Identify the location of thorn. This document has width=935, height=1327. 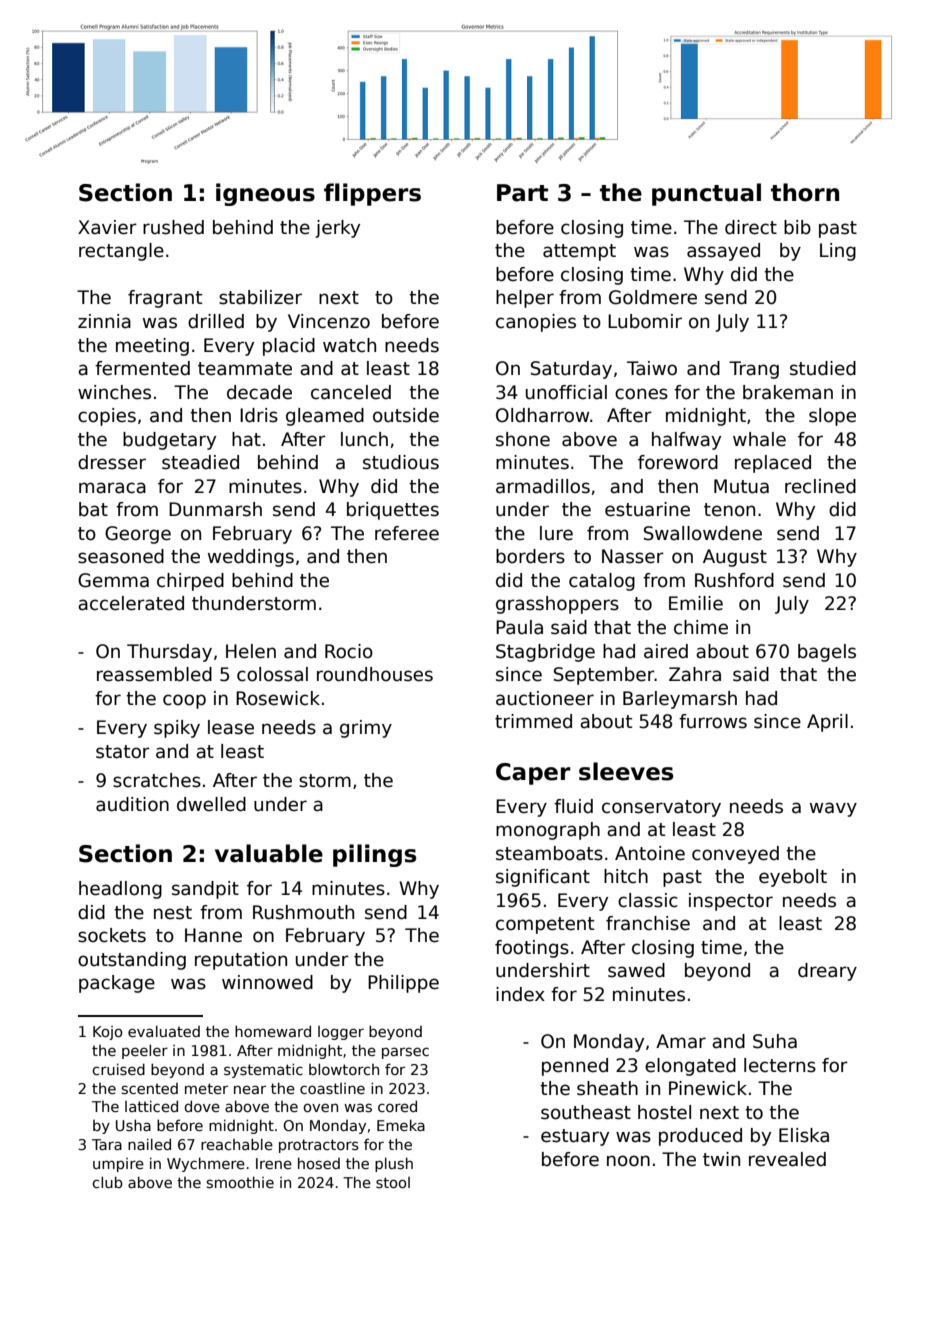
(805, 192).
